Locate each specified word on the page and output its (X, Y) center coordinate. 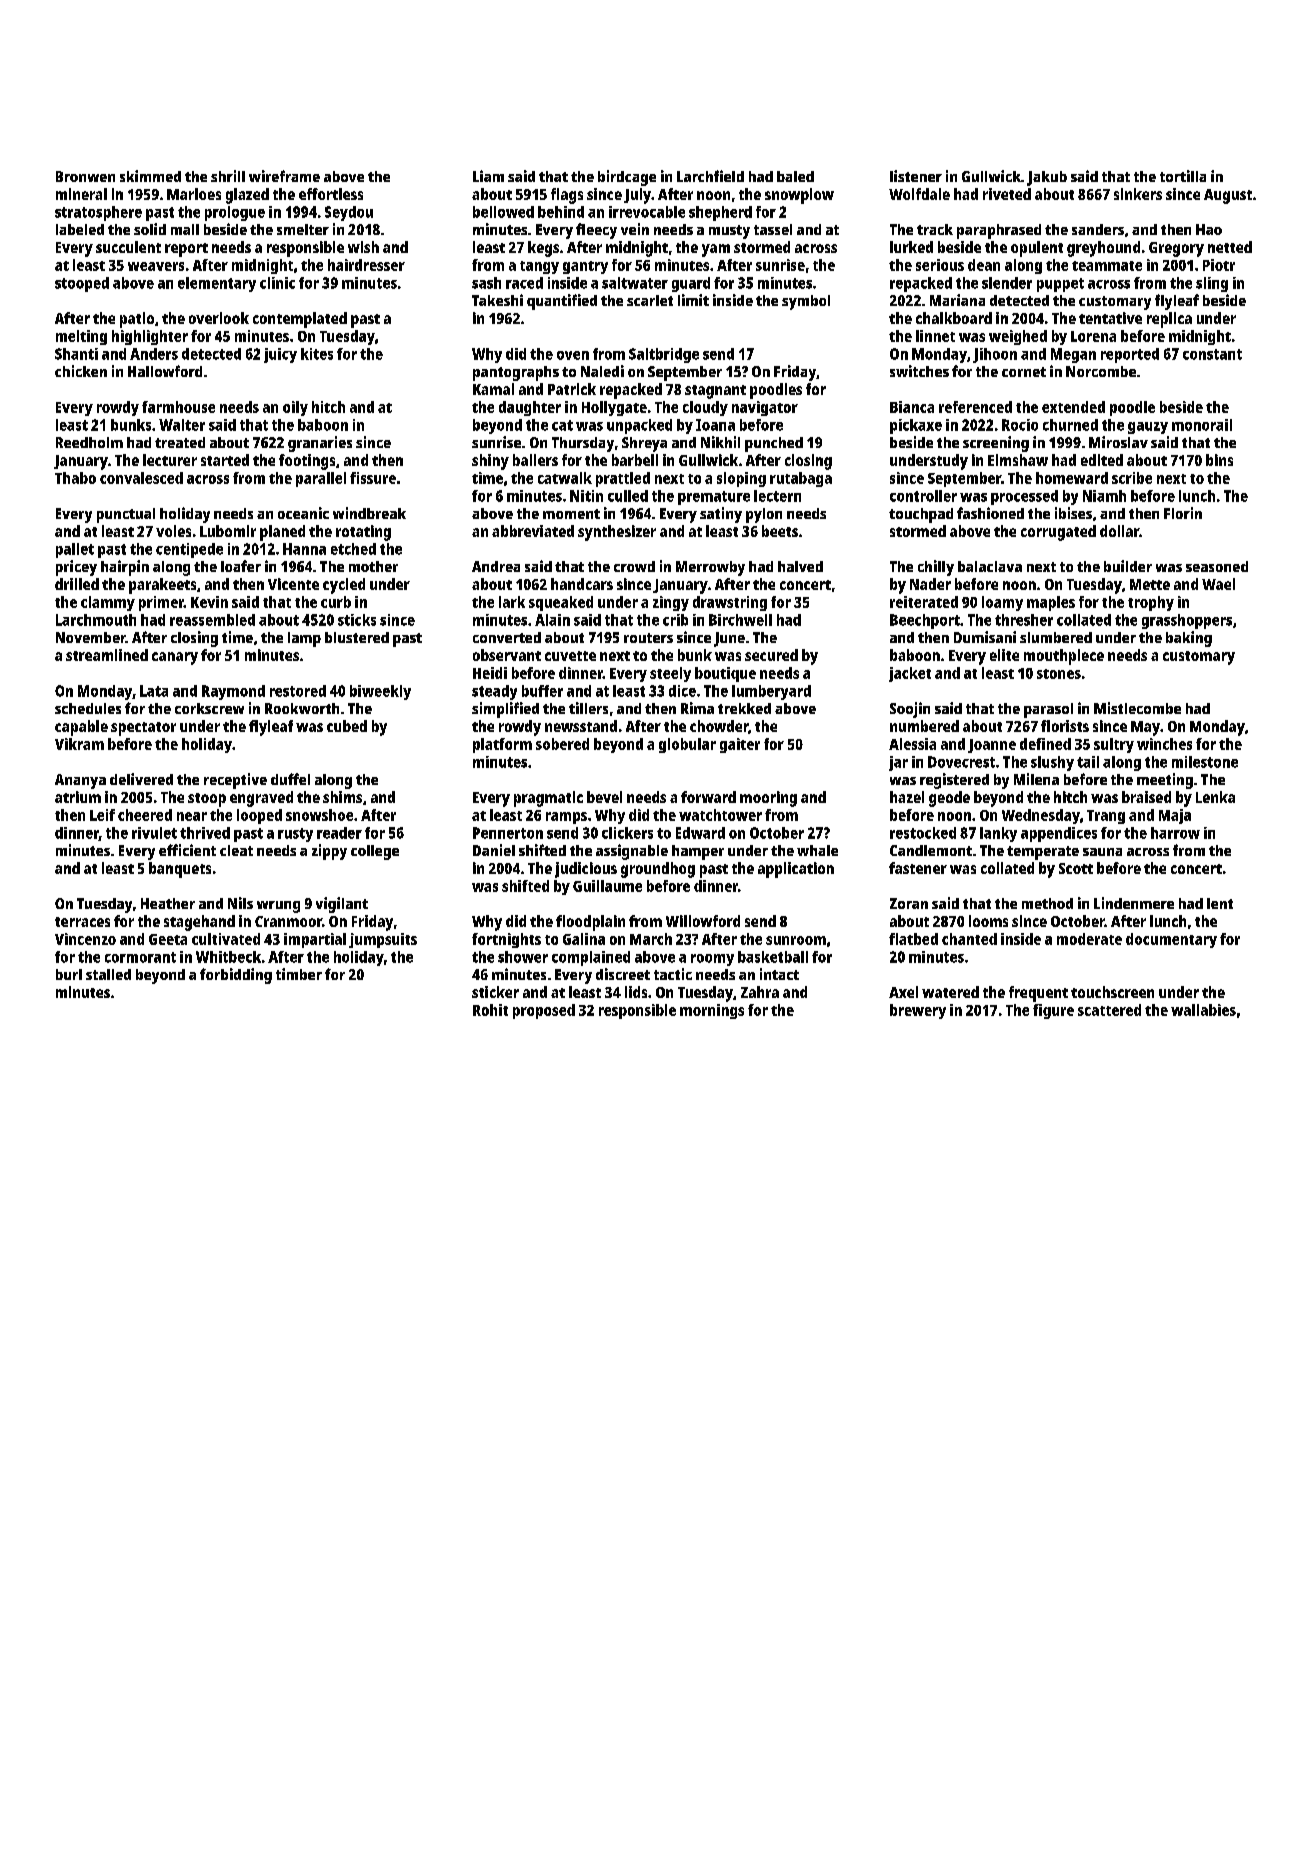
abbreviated (533, 531)
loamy (1002, 603)
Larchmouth (96, 620)
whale (817, 850)
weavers (156, 266)
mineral (81, 194)
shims (342, 797)
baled (795, 176)
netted (1230, 247)
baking (1189, 639)
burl (69, 974)
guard (691, 284)
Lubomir (228, 531)
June (729, 639)
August (1228, 196)
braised (1146, 797)
